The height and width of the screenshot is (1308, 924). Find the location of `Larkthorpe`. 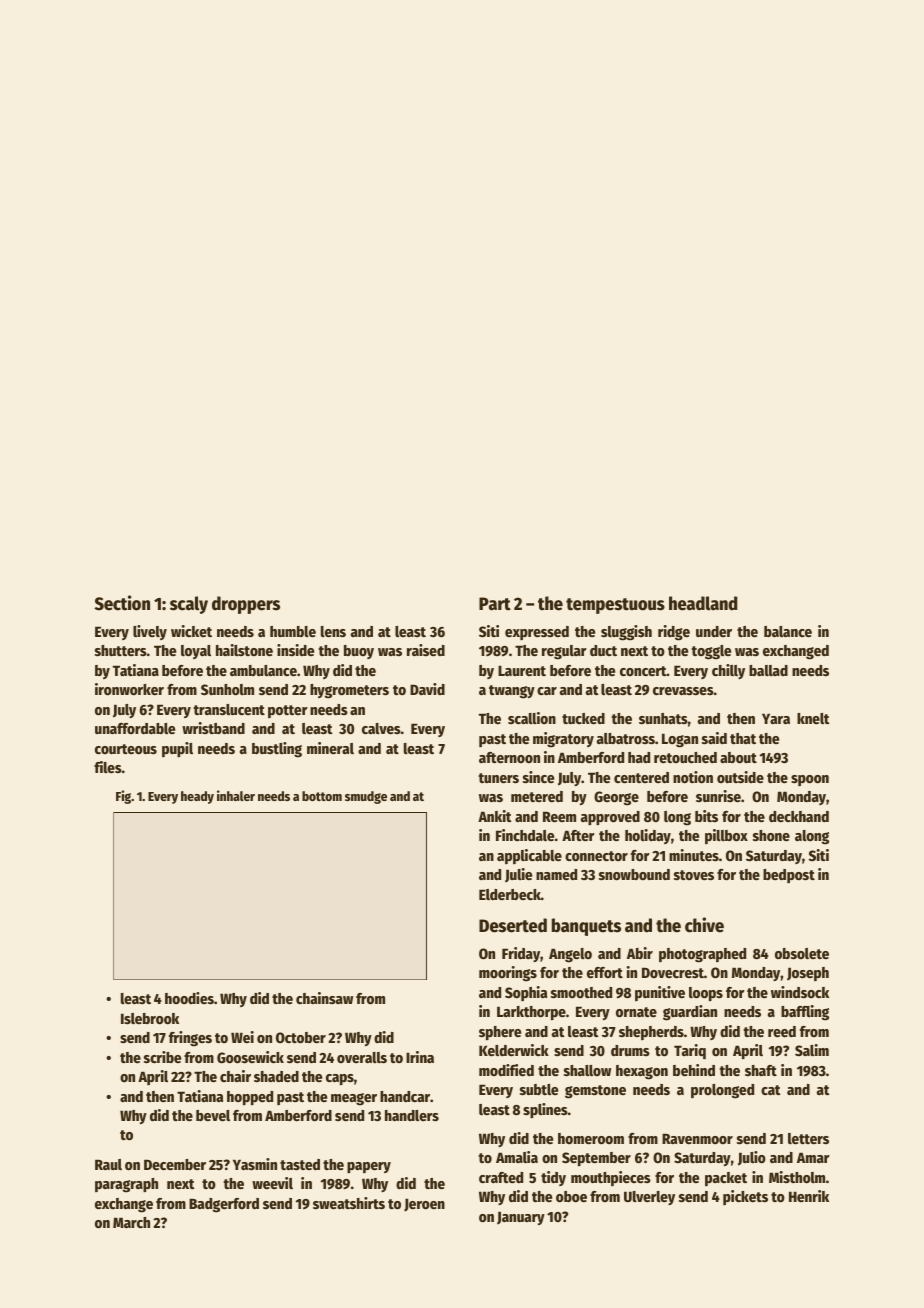

Larkthorpe is located at coordinates (531, 1013).
